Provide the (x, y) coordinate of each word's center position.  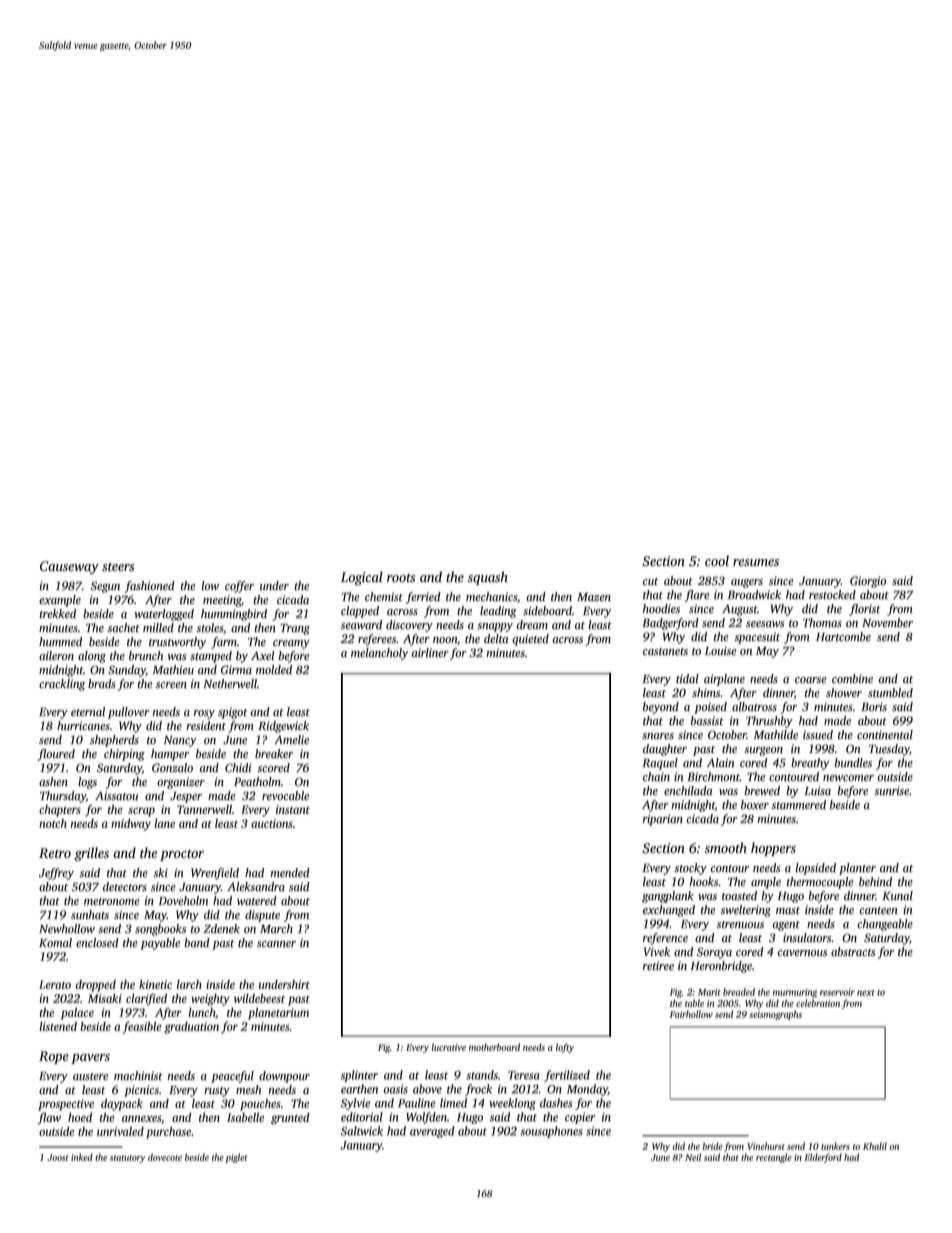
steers (118, 567)
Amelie (291, 740)
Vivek (657, 952)
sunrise (892, 791)
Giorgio (868, 582)
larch (189, 984)
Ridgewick (283, 727)
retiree (658, 966)
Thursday (63, 797)
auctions (272, 823)
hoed (80, 1117)
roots (401, 578)
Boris (874, 707)
